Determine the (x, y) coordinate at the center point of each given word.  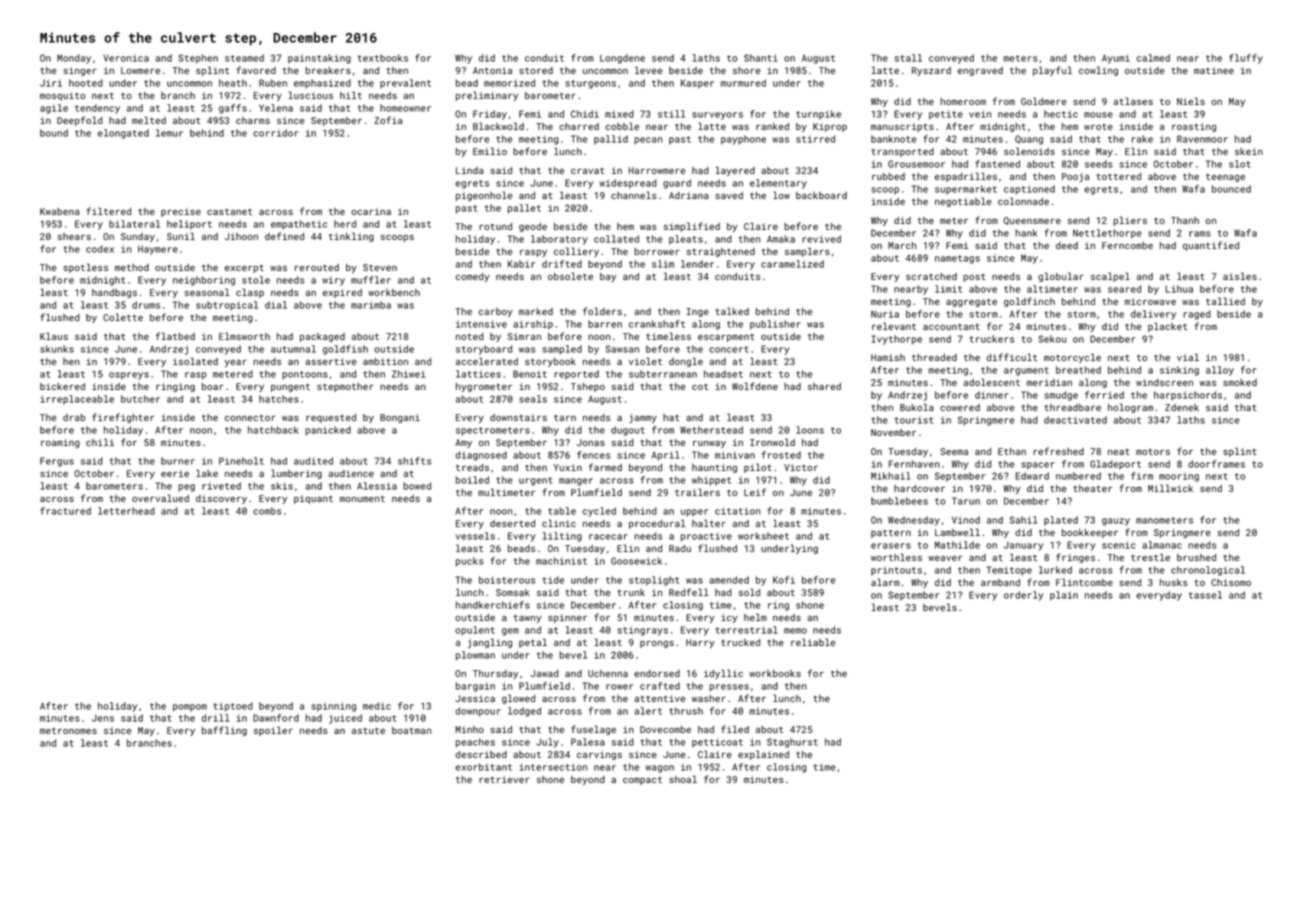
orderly (1023, 596)
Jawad (544, 673)
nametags (957, 259)
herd (345, 224)
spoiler (273, 731)
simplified (692, 227)
